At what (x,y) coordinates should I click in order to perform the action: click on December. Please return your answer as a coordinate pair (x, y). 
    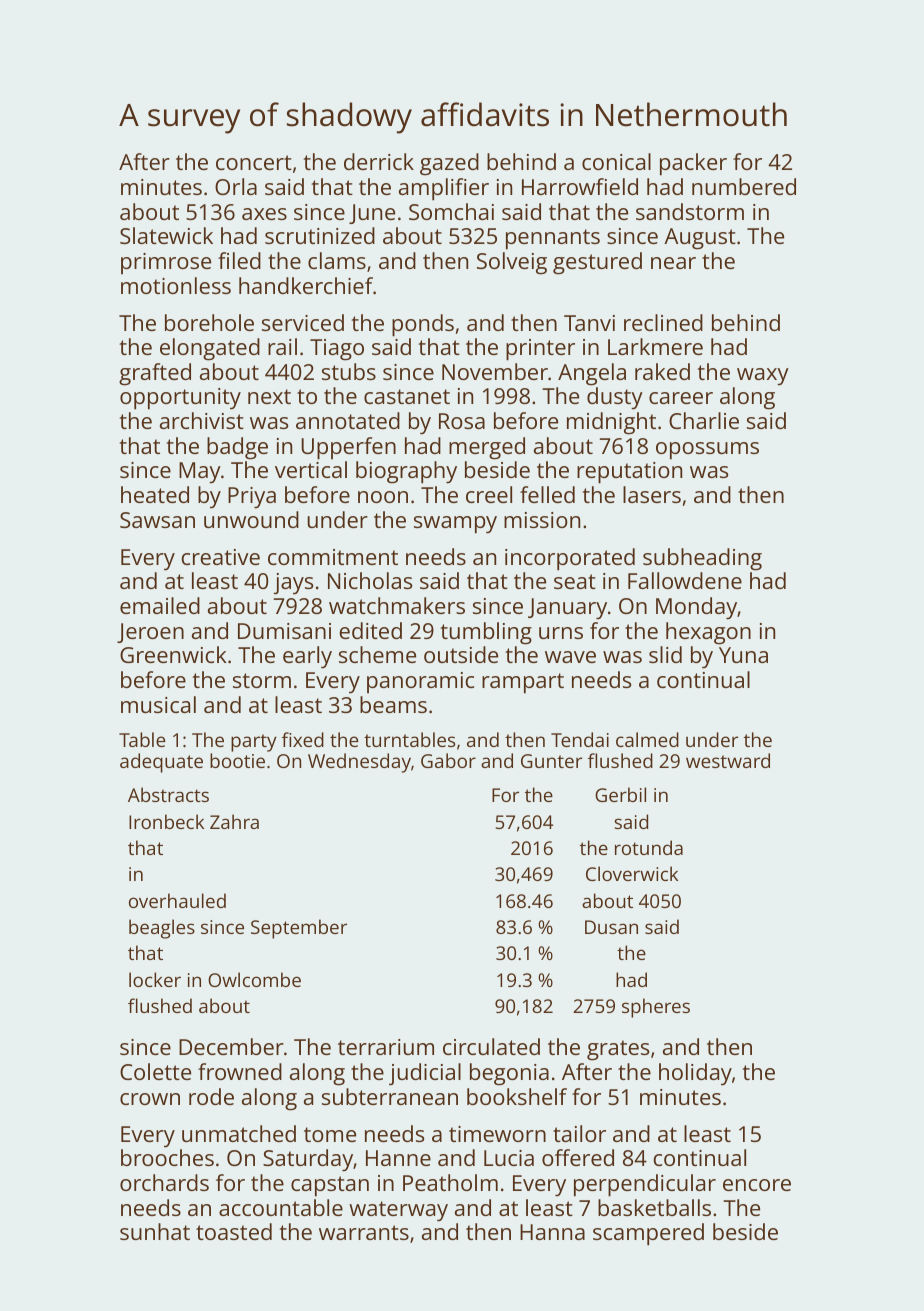
    Looking at the image, I should click on (231, 1046).
